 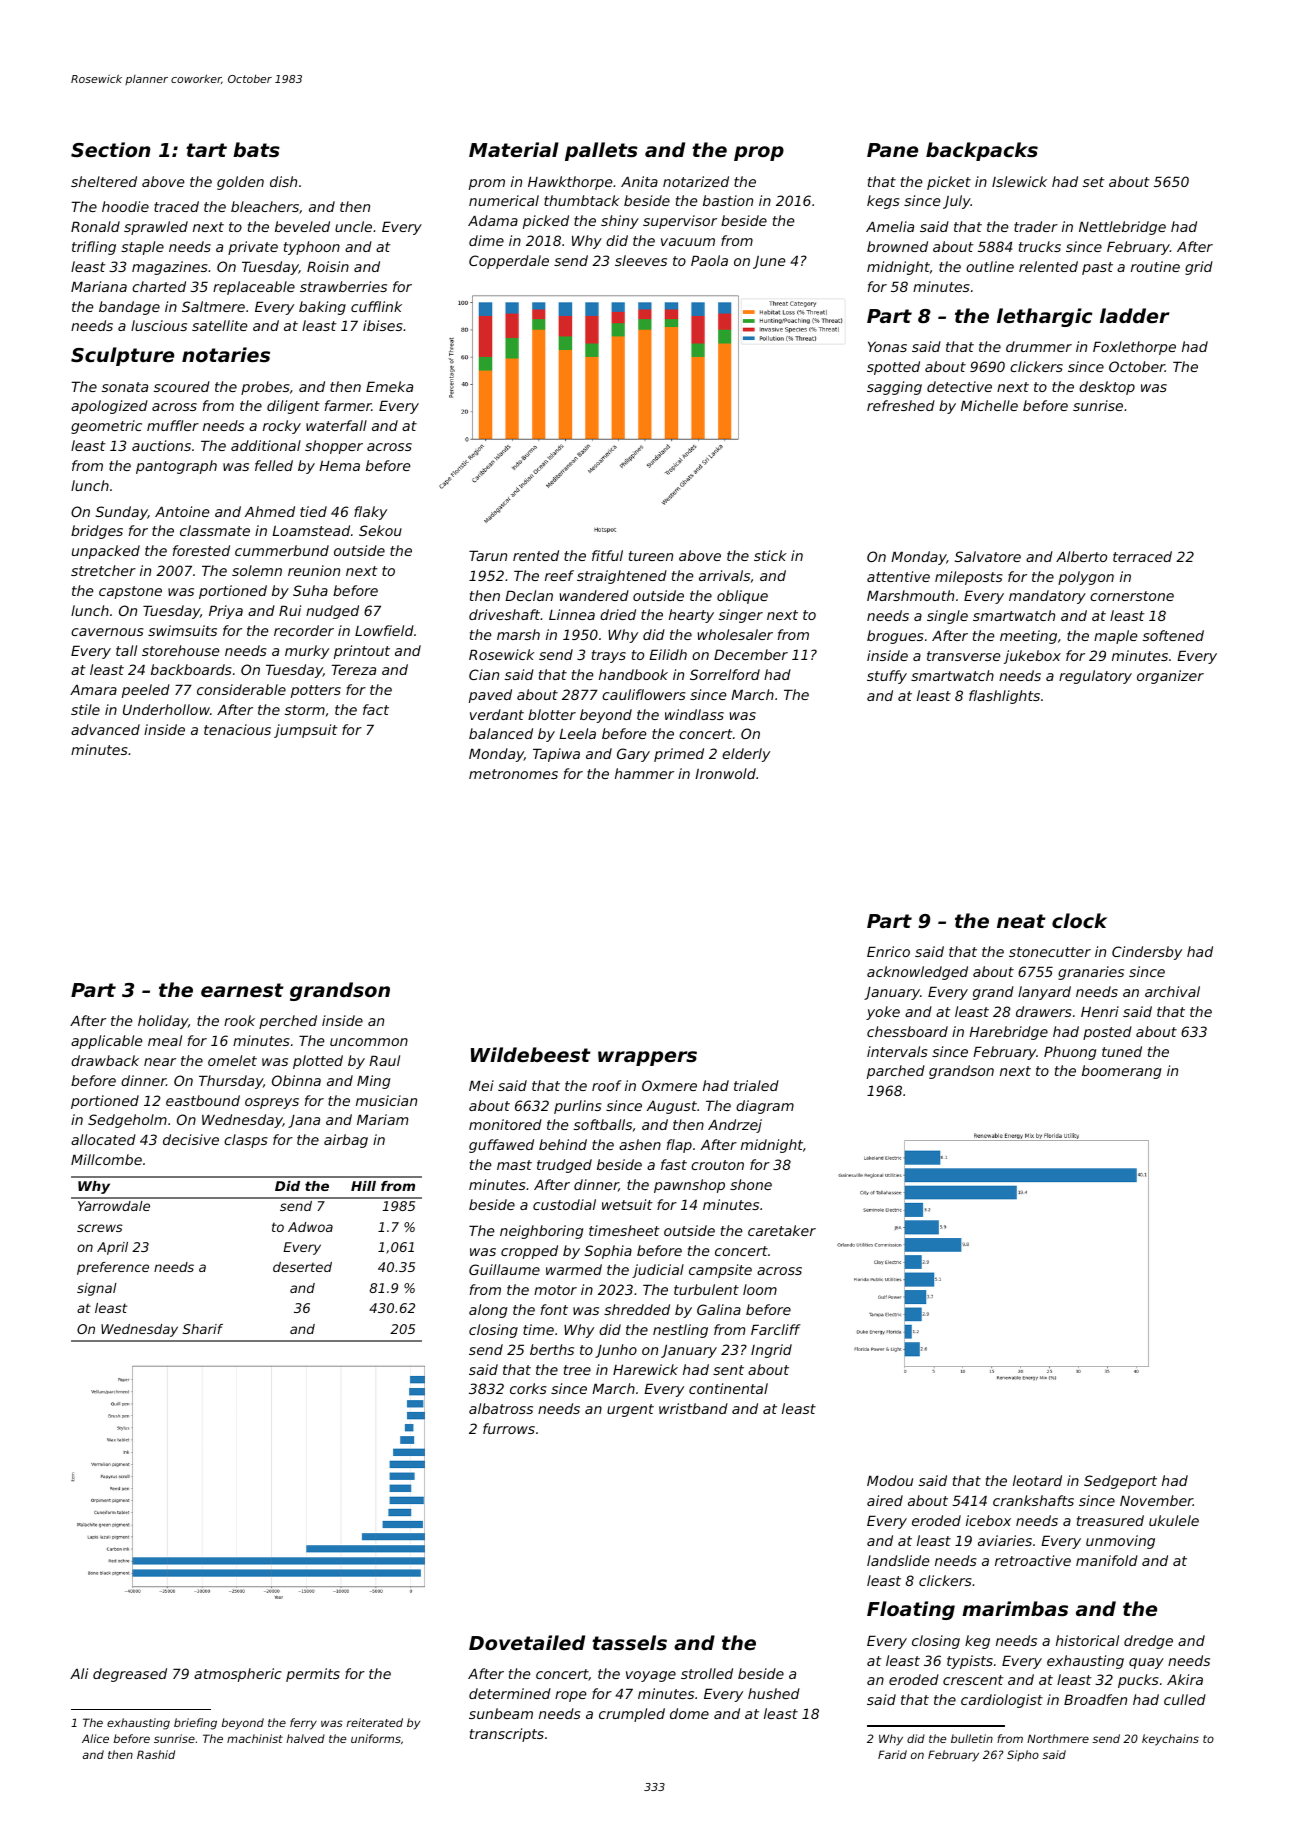 What do you see at coordinates (759, 153) in the screenshot?
I see `prop` at bounding box center [759, 153].
